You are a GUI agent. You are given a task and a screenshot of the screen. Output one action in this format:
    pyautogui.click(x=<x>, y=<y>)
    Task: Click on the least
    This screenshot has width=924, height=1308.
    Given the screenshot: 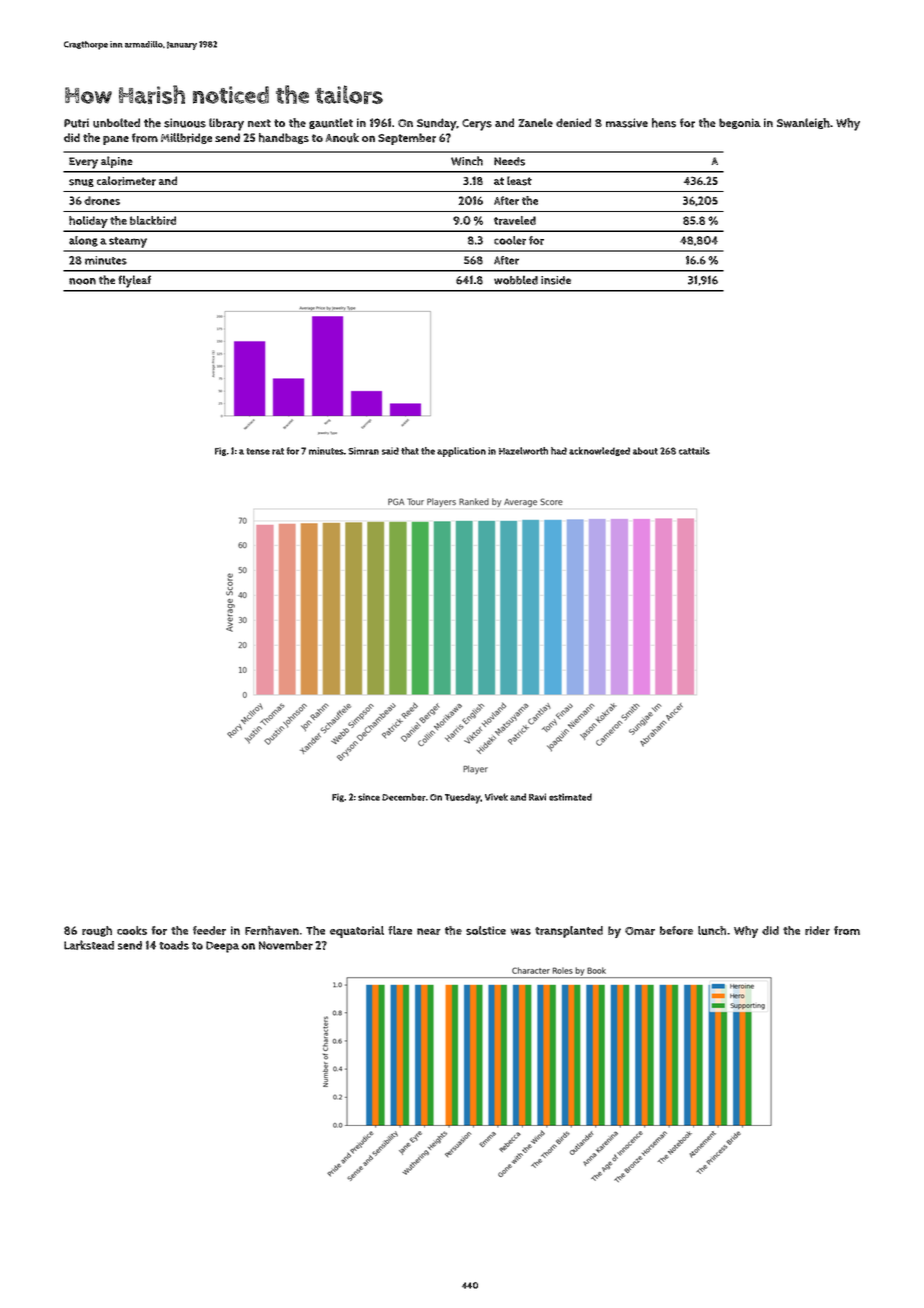 What is the action you would take?
    pyautogui.click(x=519, y=181)
